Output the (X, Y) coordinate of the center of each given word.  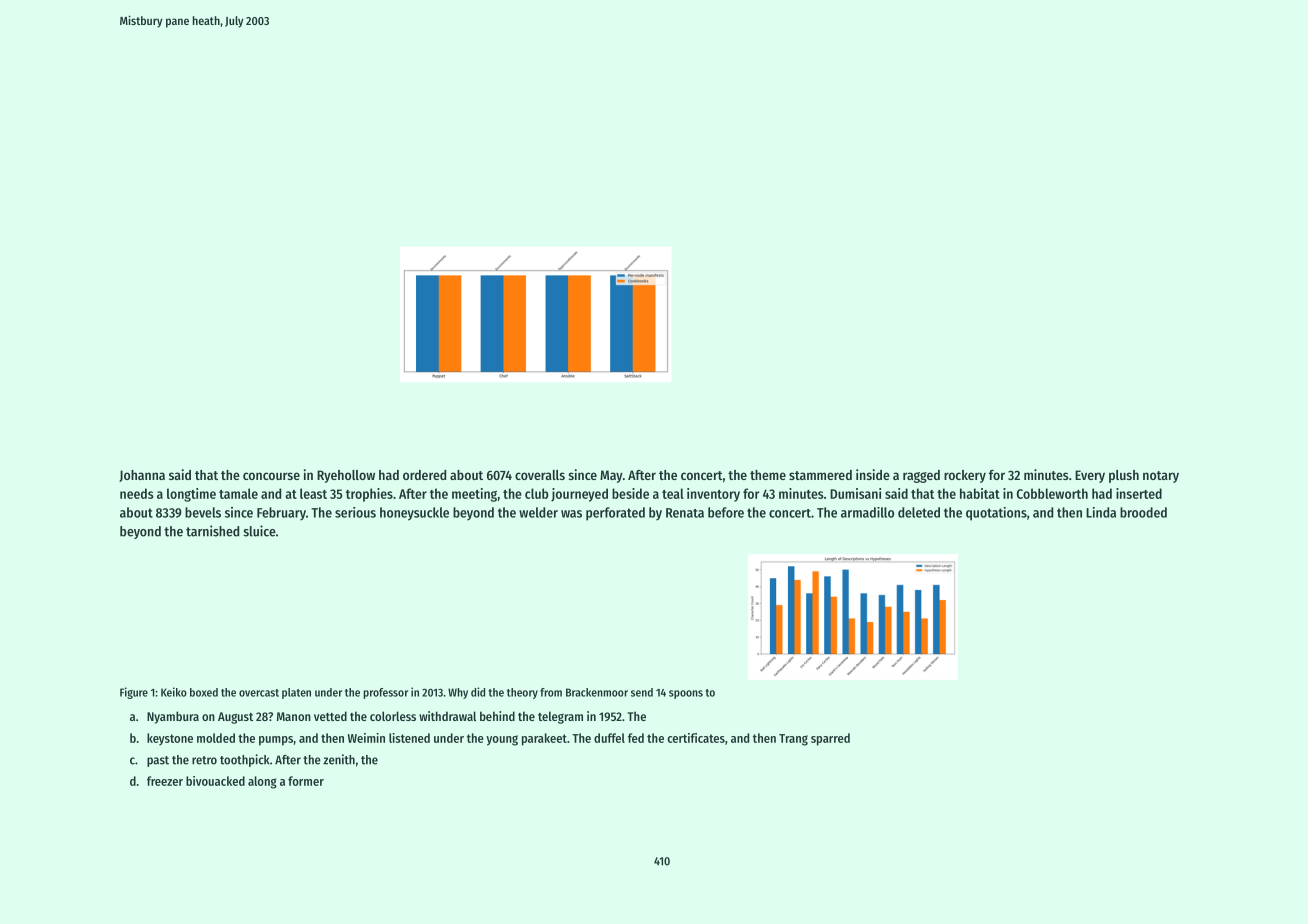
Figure (134, 693)
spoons (686, 694)
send (642, 692)
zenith (339, 759)
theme (768, 475)
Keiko (174, 692)
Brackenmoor (597, 692)
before (726, 512)
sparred (830, 739)
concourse (271, 476)
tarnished (212, 531)
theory (522, 693)
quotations (996, 514)
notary (1161, 477)
